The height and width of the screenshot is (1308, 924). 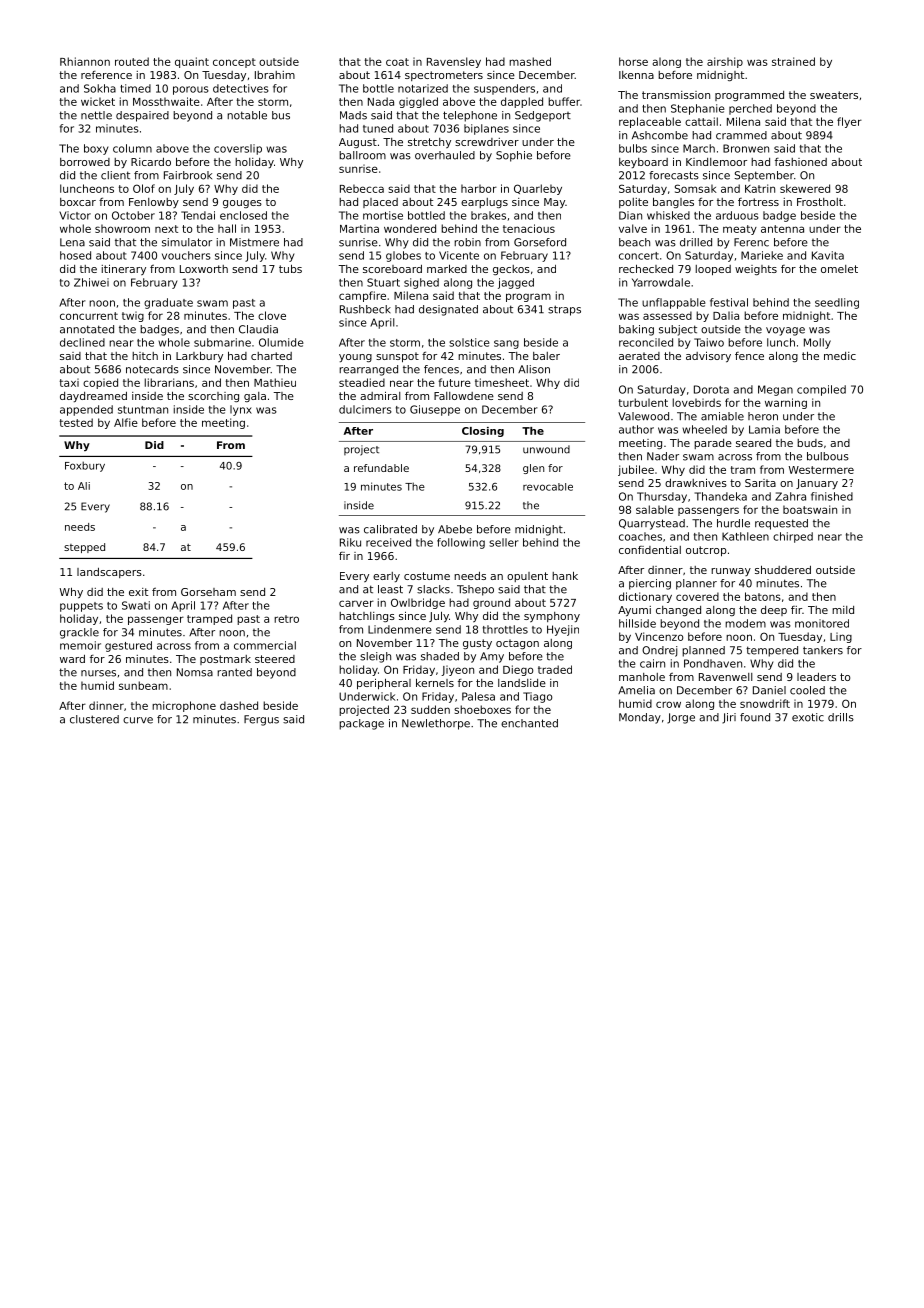 What do you see at coordinates (454, 62) in the screenshot?
I see `Ravensley` at bounding box center [454, 62].
